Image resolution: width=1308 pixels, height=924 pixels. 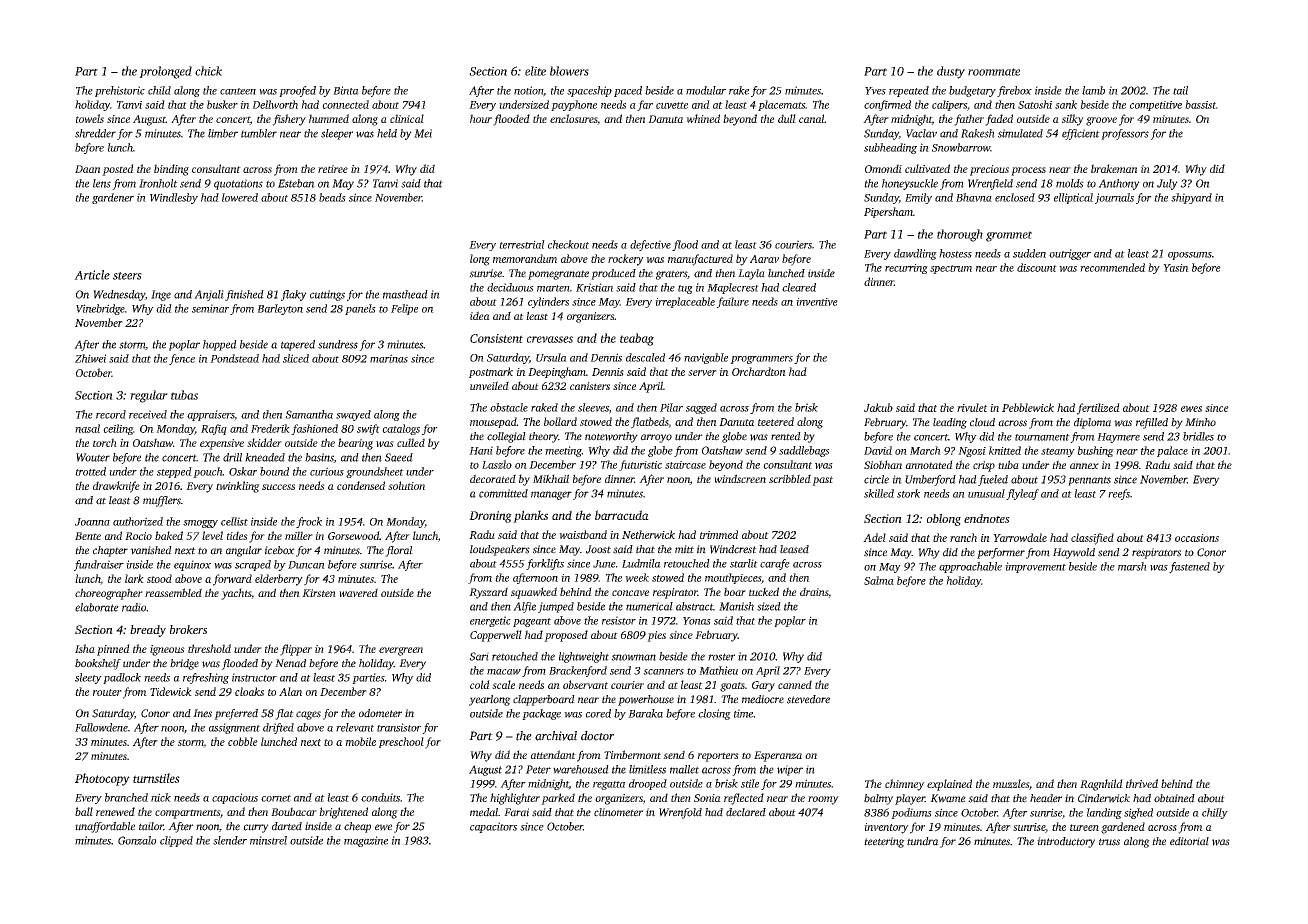 I want to click on fastened, so click(x=1189, y=567).
